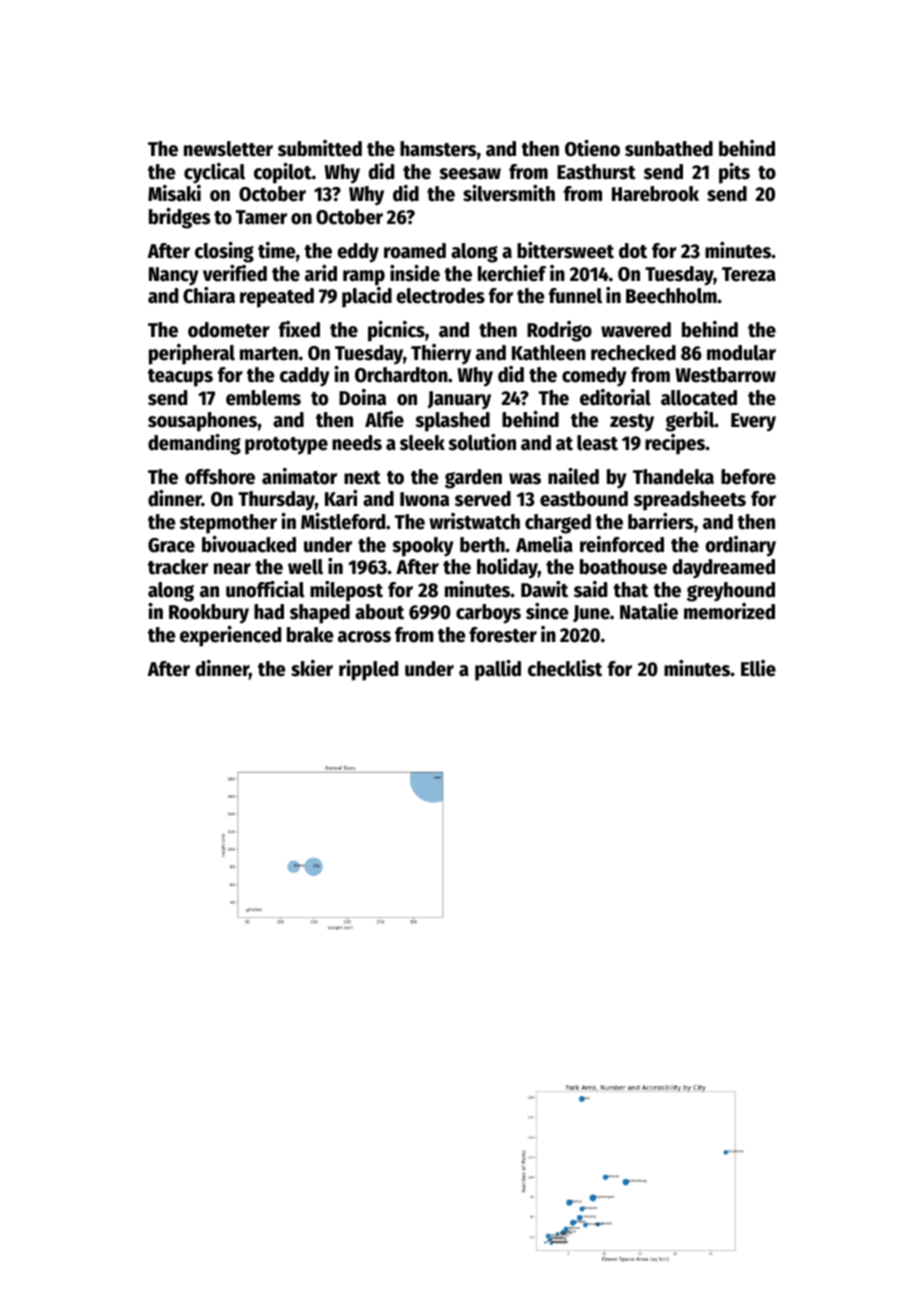 This document has height=1311, width=924. Describe the element at coordinates (228, 149) in the document. I see `newsletter` at that location.
